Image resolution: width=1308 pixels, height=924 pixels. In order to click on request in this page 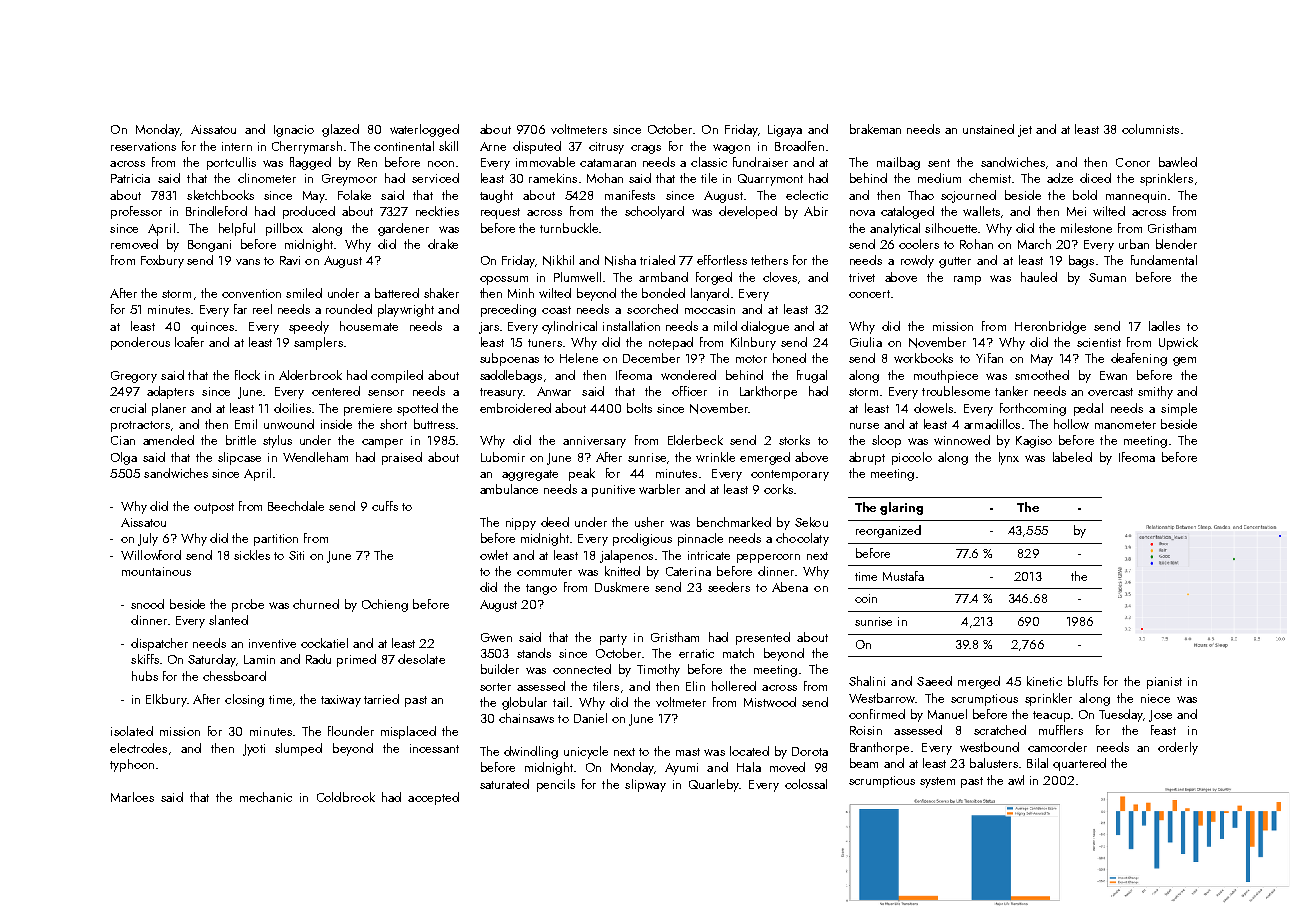, I will do `click(500, 213)`.
